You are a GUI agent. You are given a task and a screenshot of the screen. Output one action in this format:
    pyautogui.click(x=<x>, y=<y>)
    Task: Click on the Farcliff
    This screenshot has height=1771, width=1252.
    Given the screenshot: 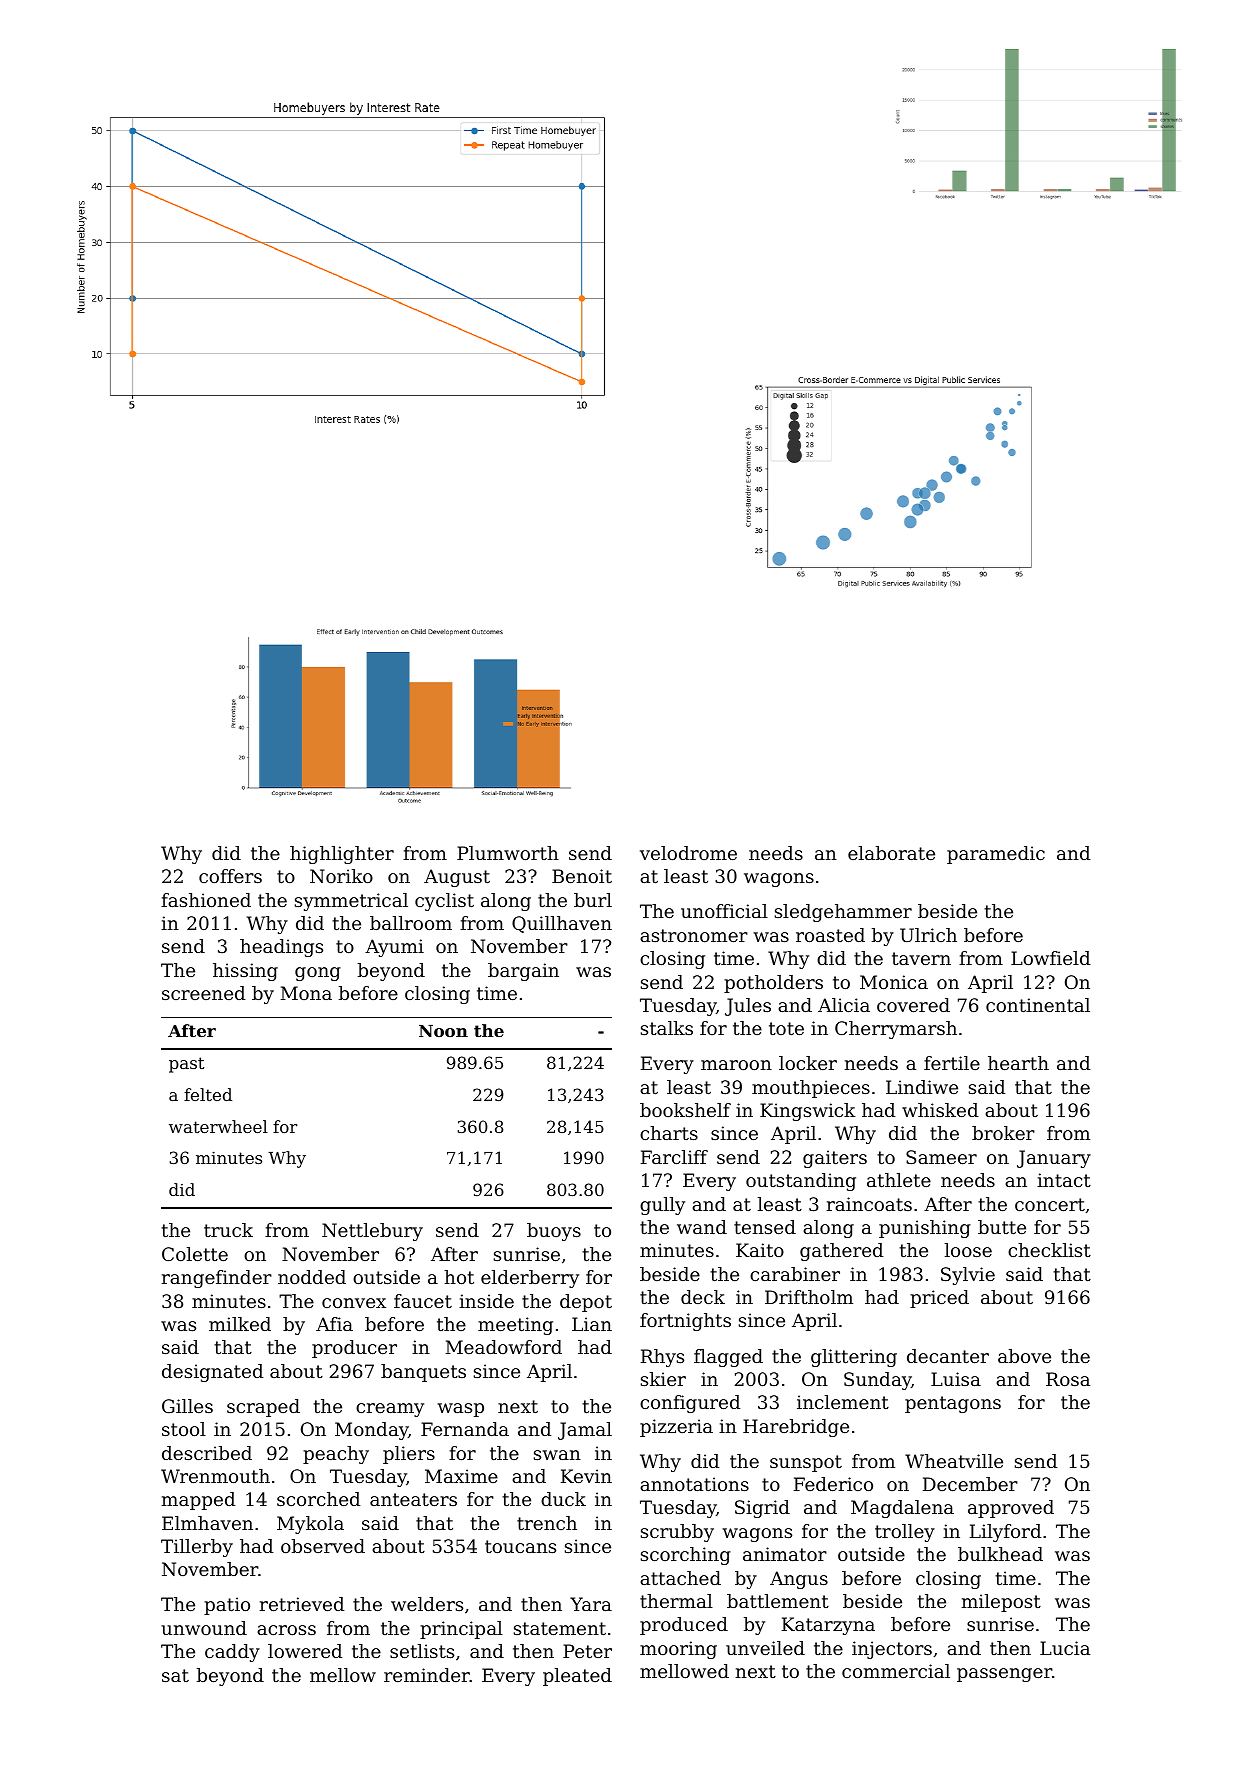 What is the action you would take?
    pyautogui.click(x=674, y=1157)
